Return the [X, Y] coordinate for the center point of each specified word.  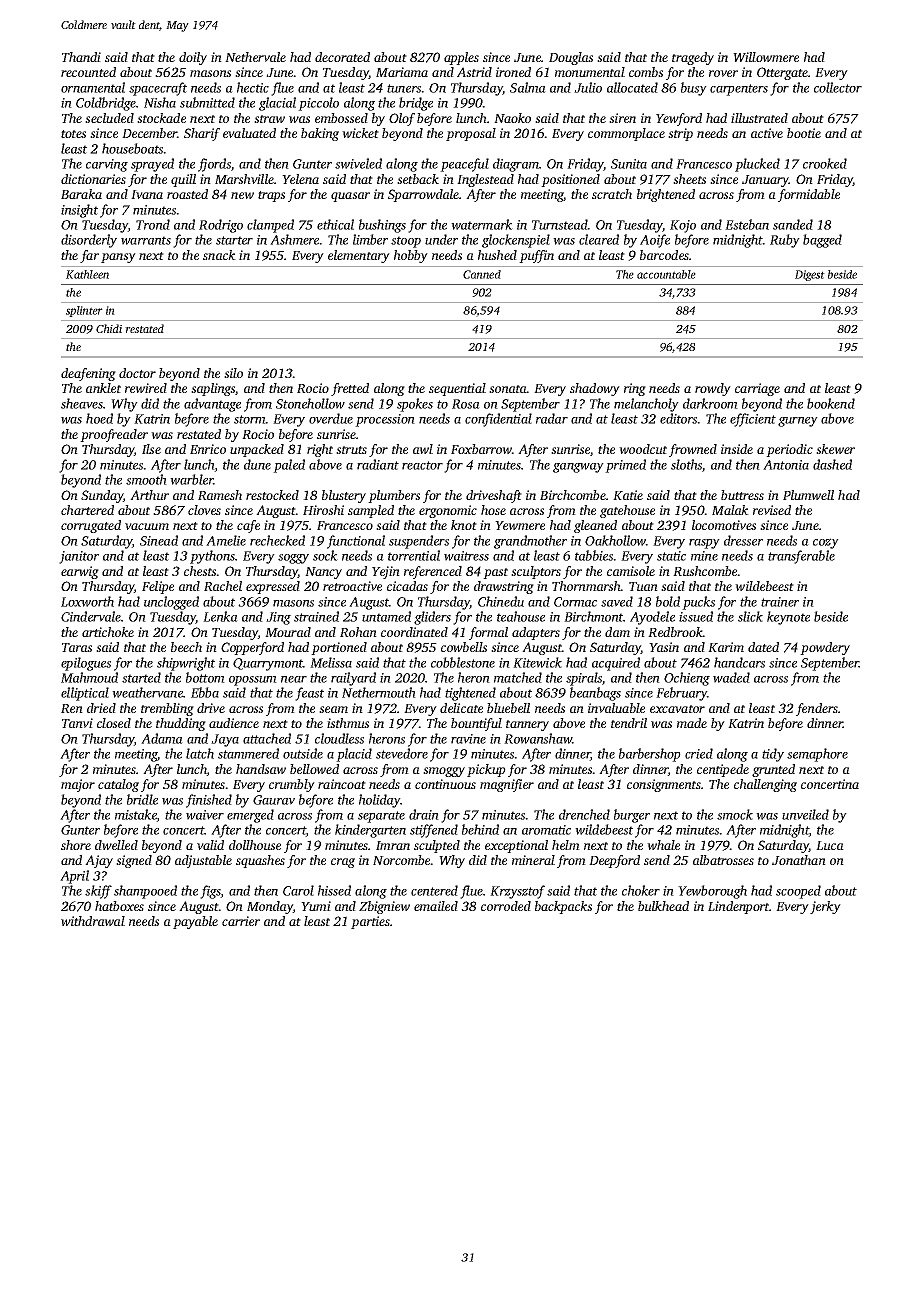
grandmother [530, 542]
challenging [765, 785]
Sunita [629, 164]
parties [370, 922]
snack [219, 255]
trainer [780, 602]
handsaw [261, 769]
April [74, 877]
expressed [273, 587]
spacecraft [158, 89]
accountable [666, 274]
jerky [825, 907]
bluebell [508, 708]
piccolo [318, 104]
